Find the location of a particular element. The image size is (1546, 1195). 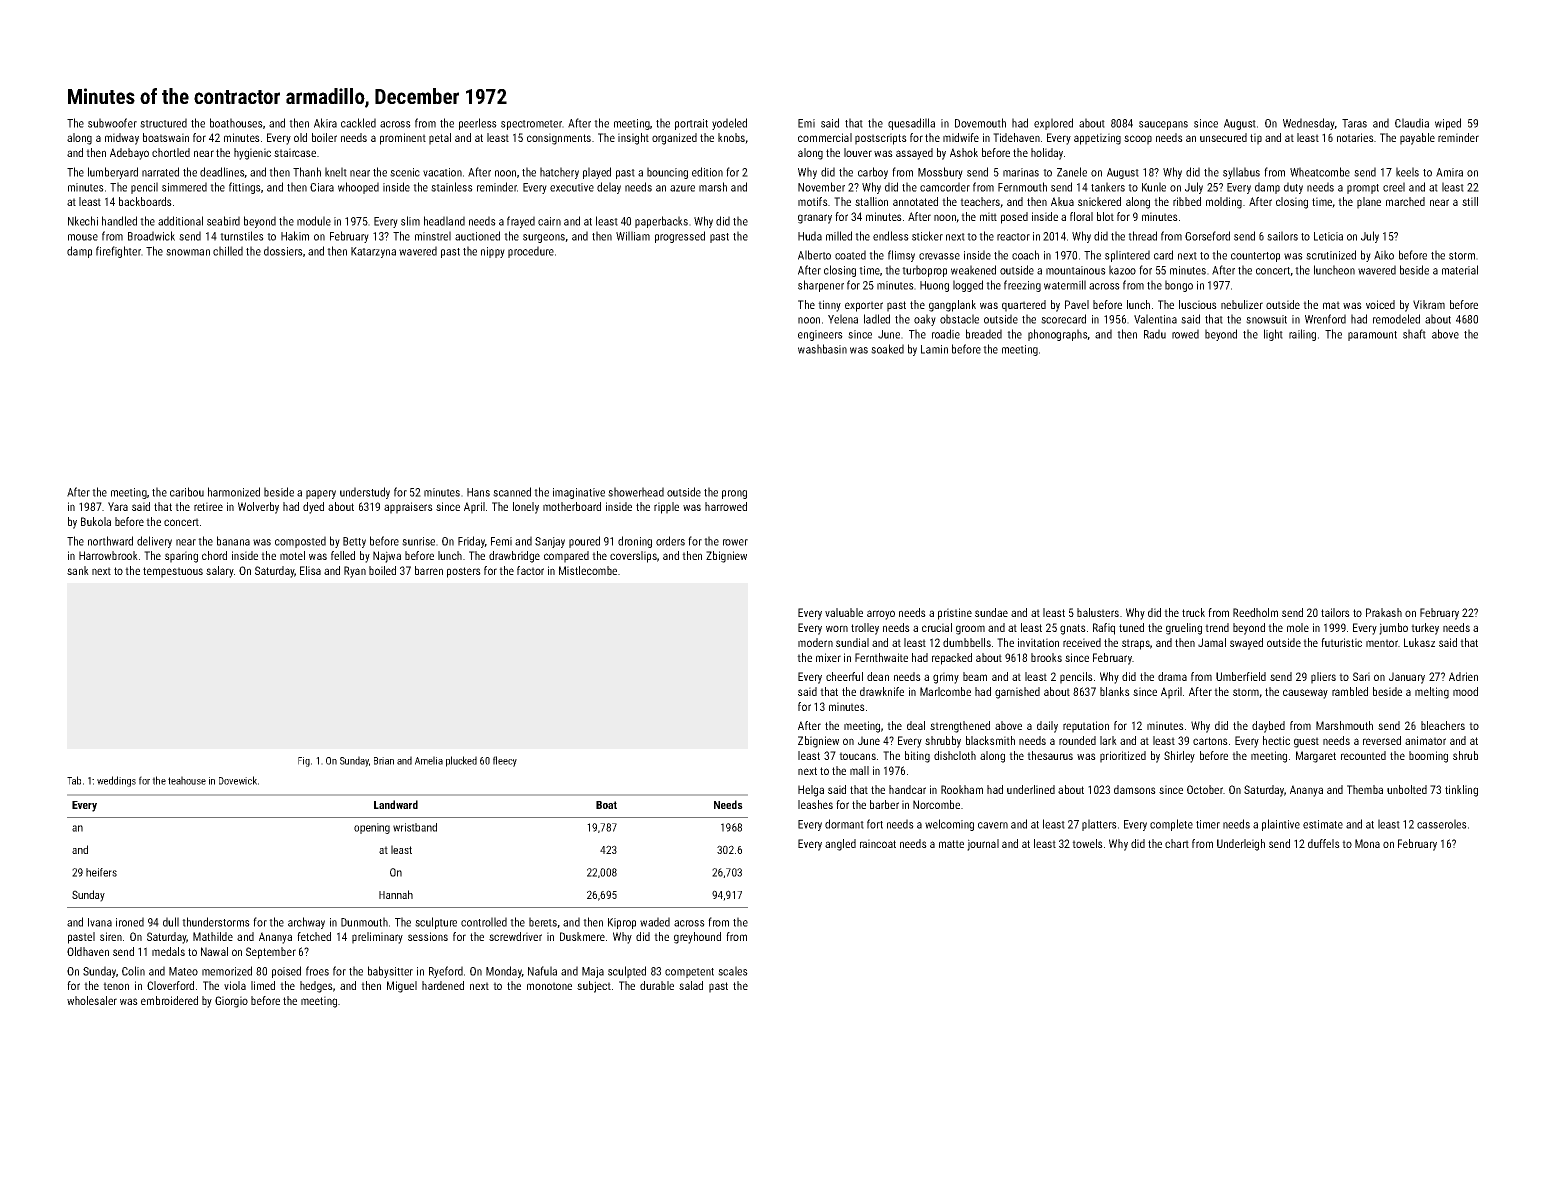

boiled is located at coordinates (382, 570).
